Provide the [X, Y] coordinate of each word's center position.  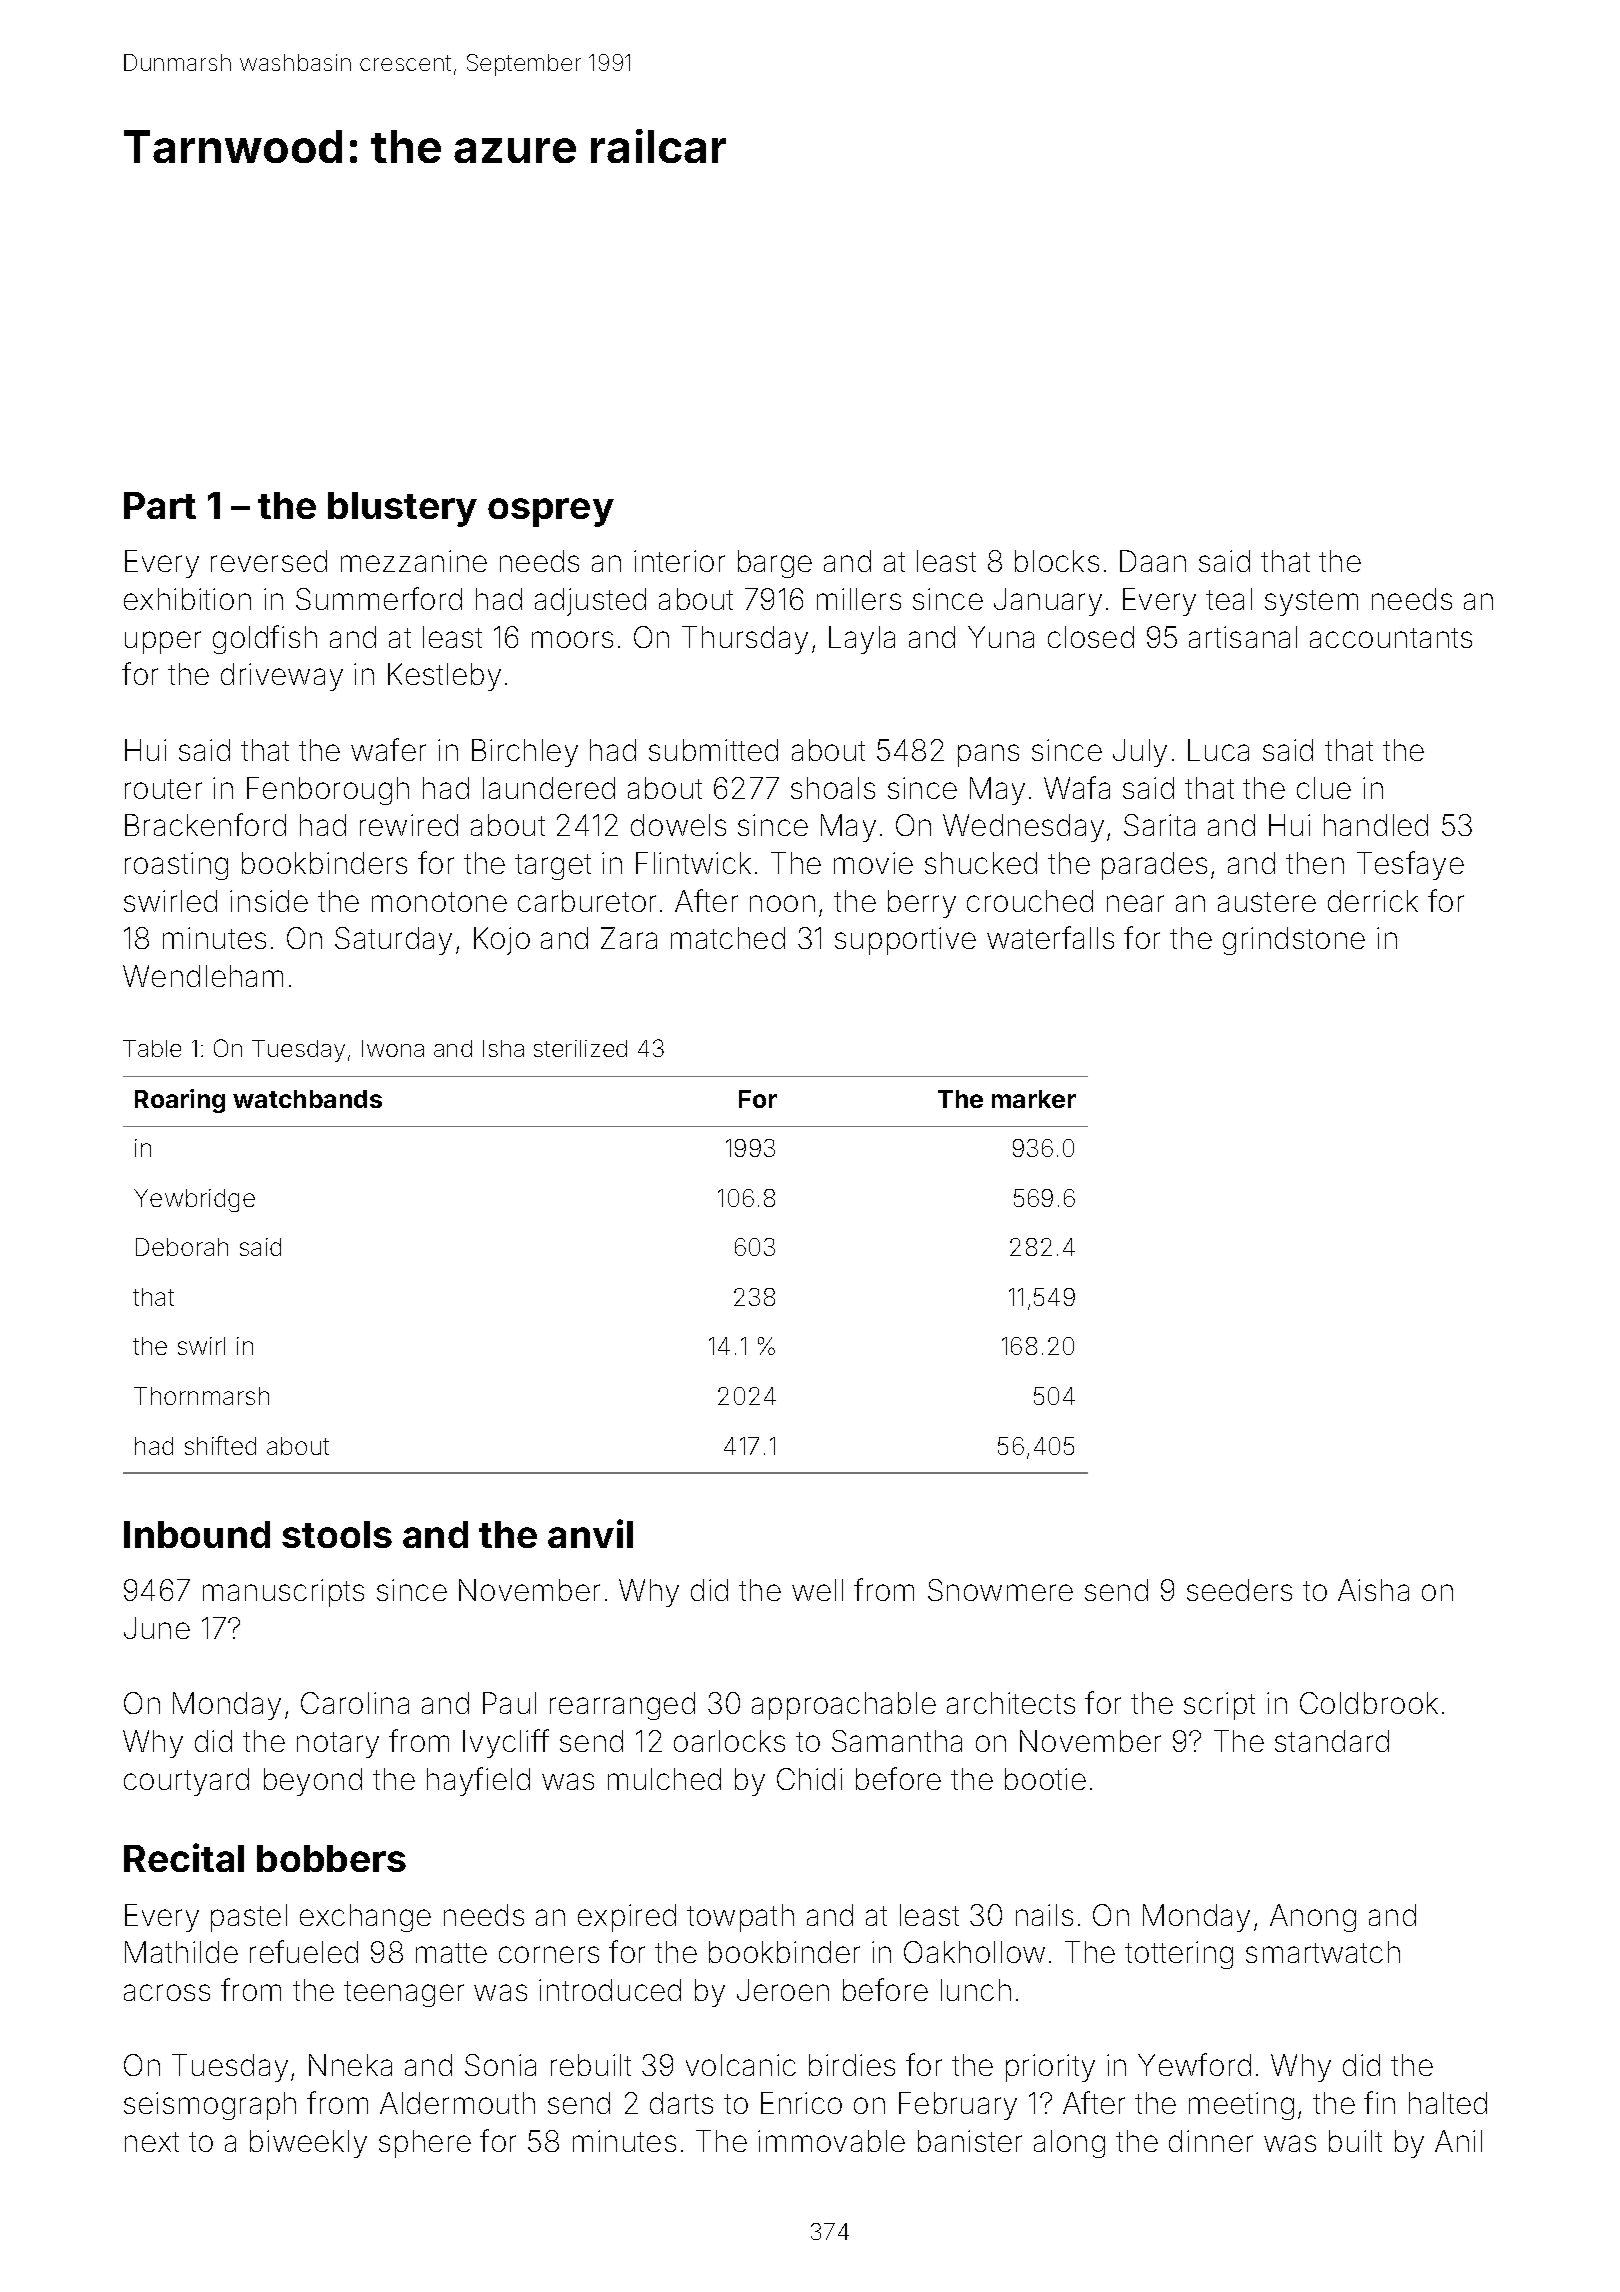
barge [775, 564]
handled [1376, 825]
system [1311, 603]
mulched [664, 1779]
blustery [402, 509]
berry [922, 904]
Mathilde [181, 1952]
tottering [1179, 1955]
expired [627, 1918]
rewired [409, 825]
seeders [1239, 1590]
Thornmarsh [201, 1396]
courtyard [186, 1782]
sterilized [580, 1048]
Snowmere [1000, 1590]
